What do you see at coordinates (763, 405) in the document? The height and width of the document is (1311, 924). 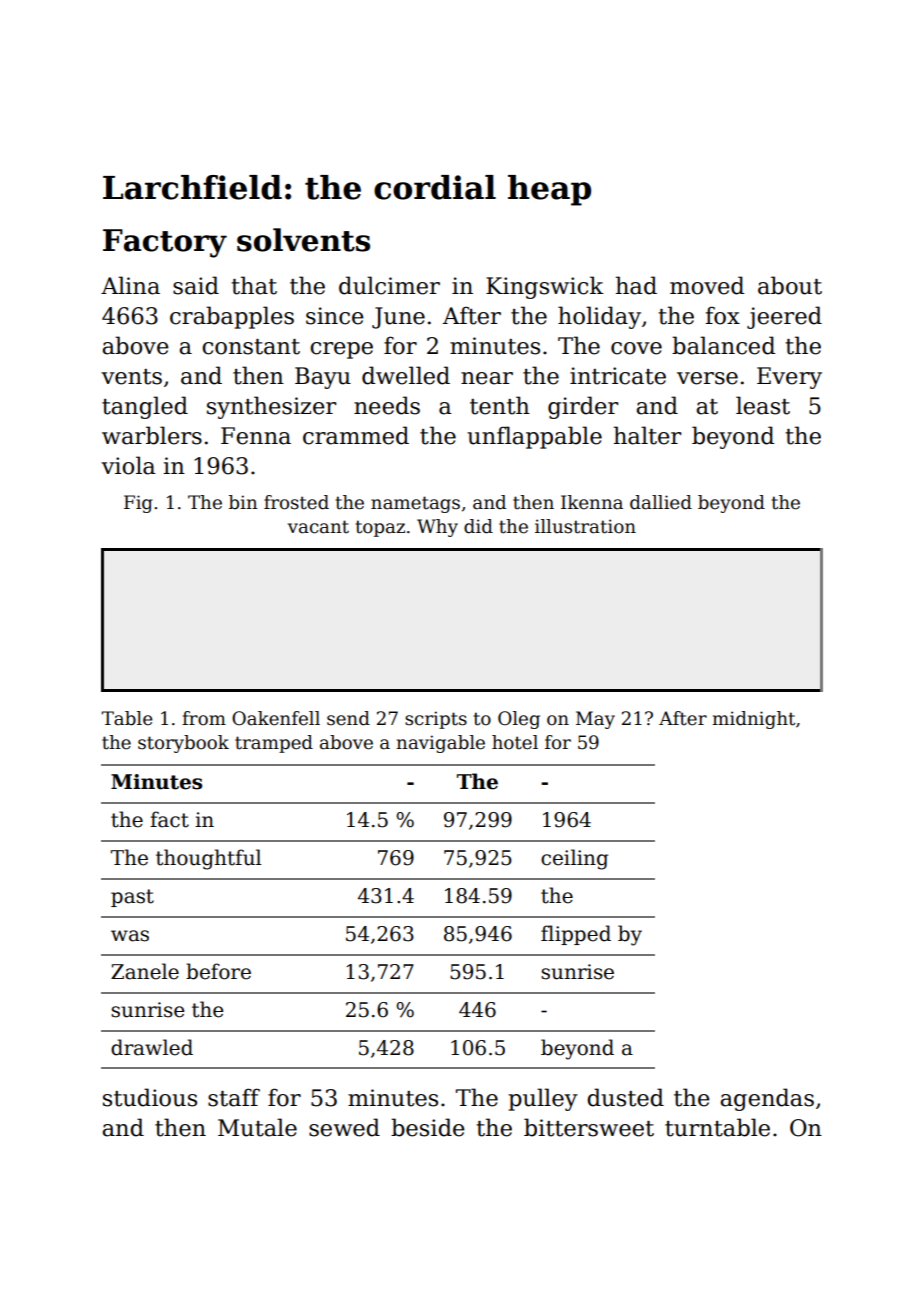 I see `least` at bounding box center [763, 405].
